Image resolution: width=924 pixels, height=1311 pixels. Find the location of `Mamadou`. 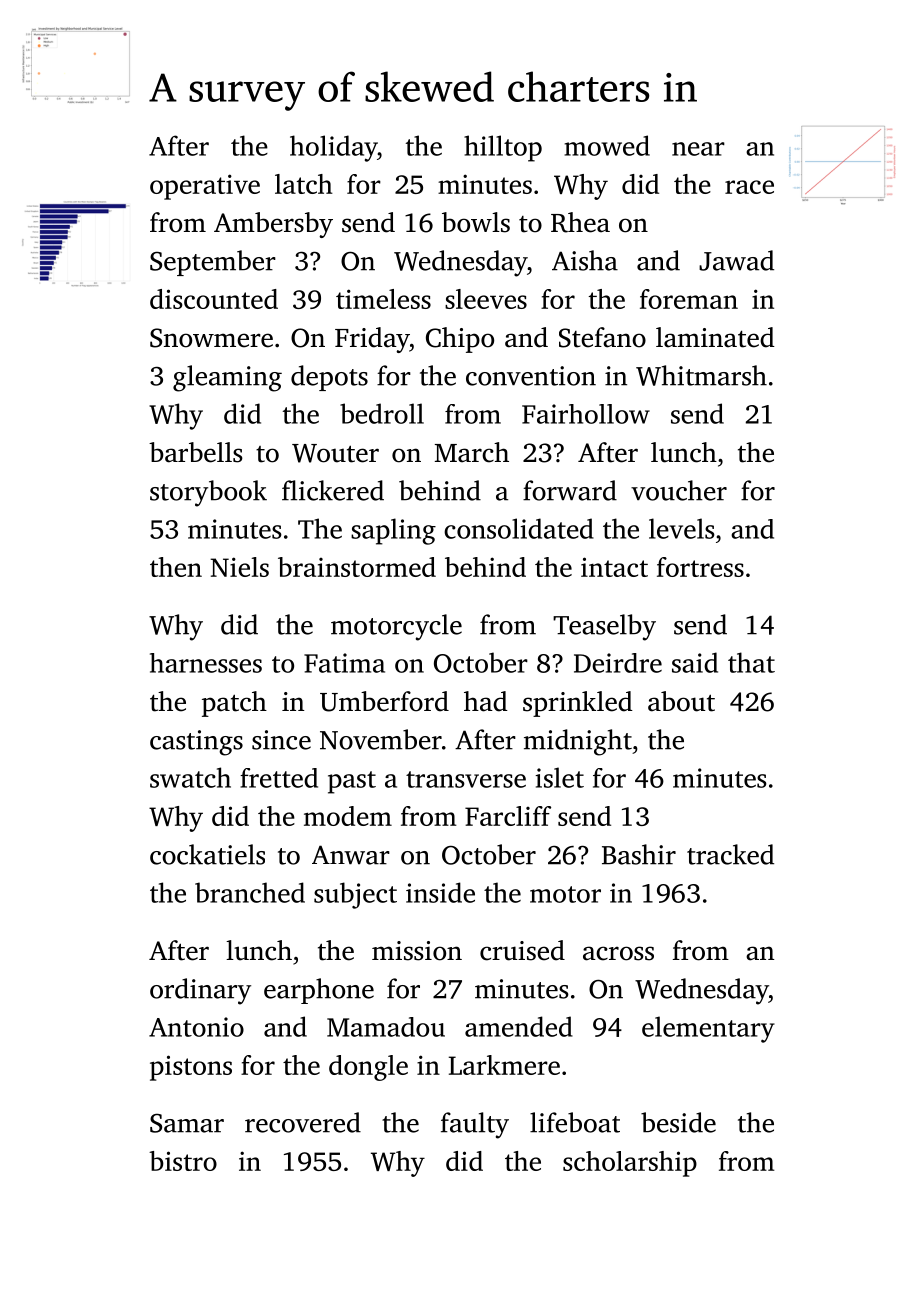

Mamadou is located at coordinates (386, 1027).
